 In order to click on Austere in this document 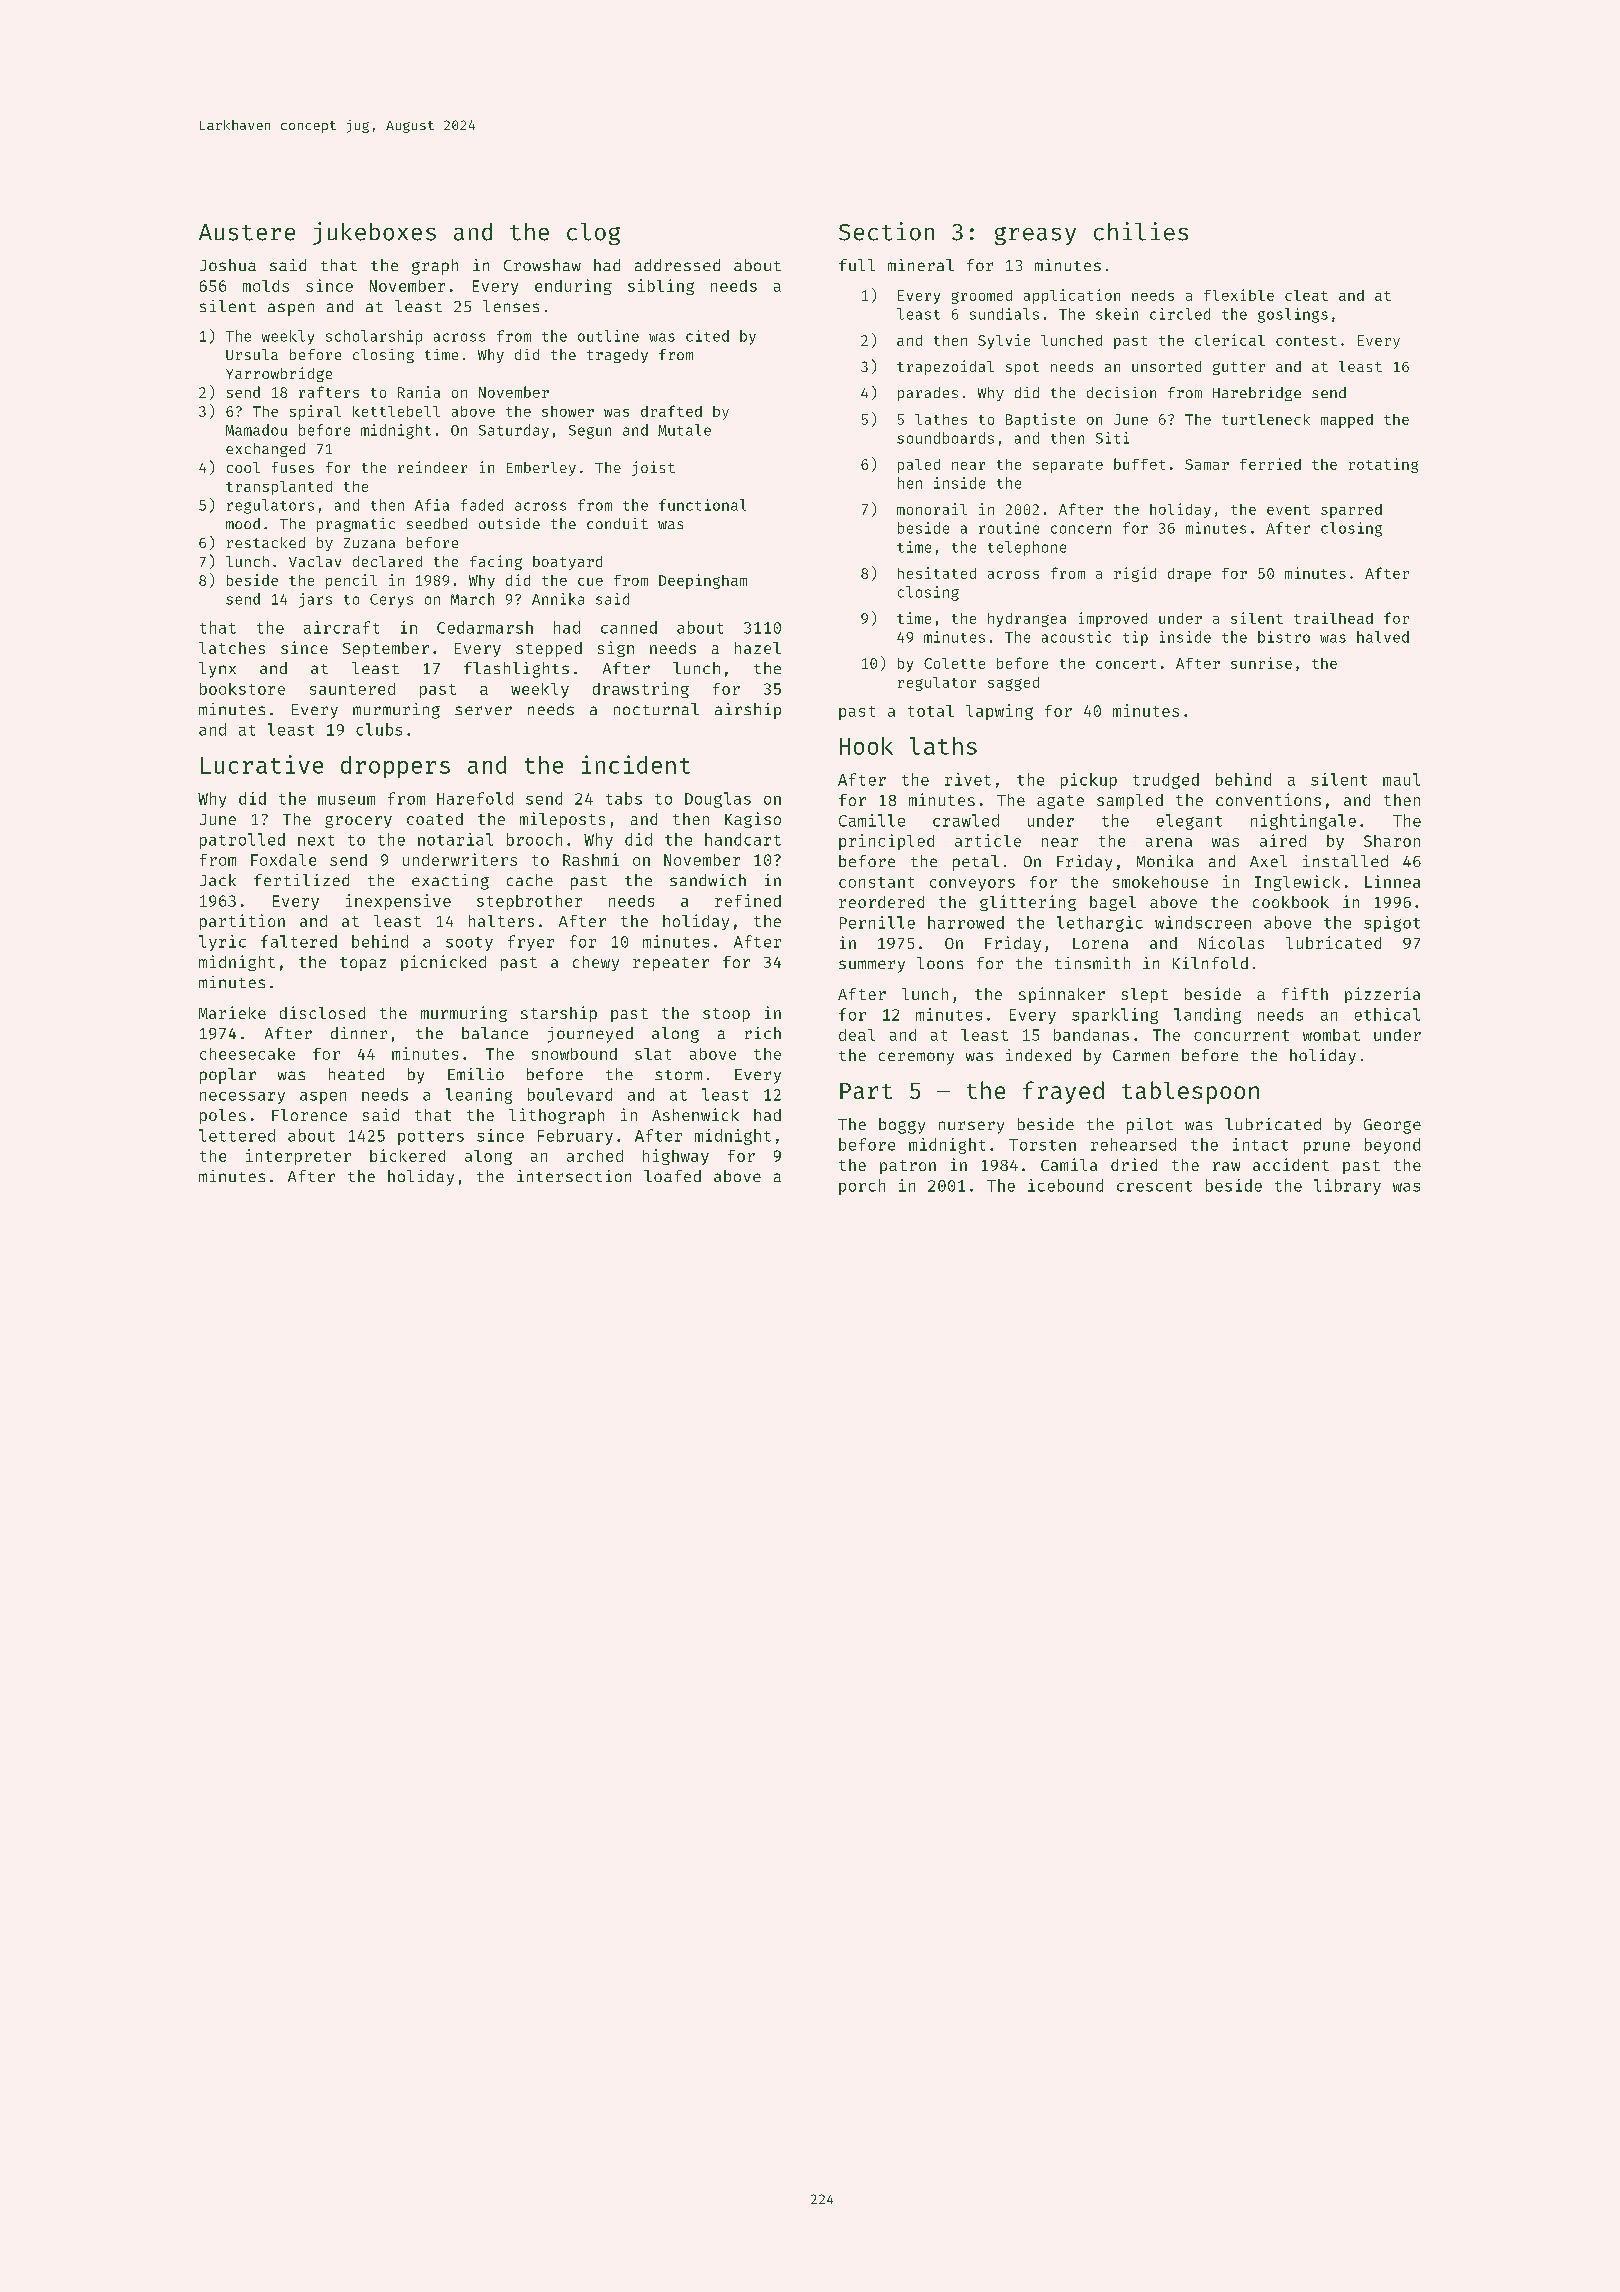, I will do `click(247, 232)`.
